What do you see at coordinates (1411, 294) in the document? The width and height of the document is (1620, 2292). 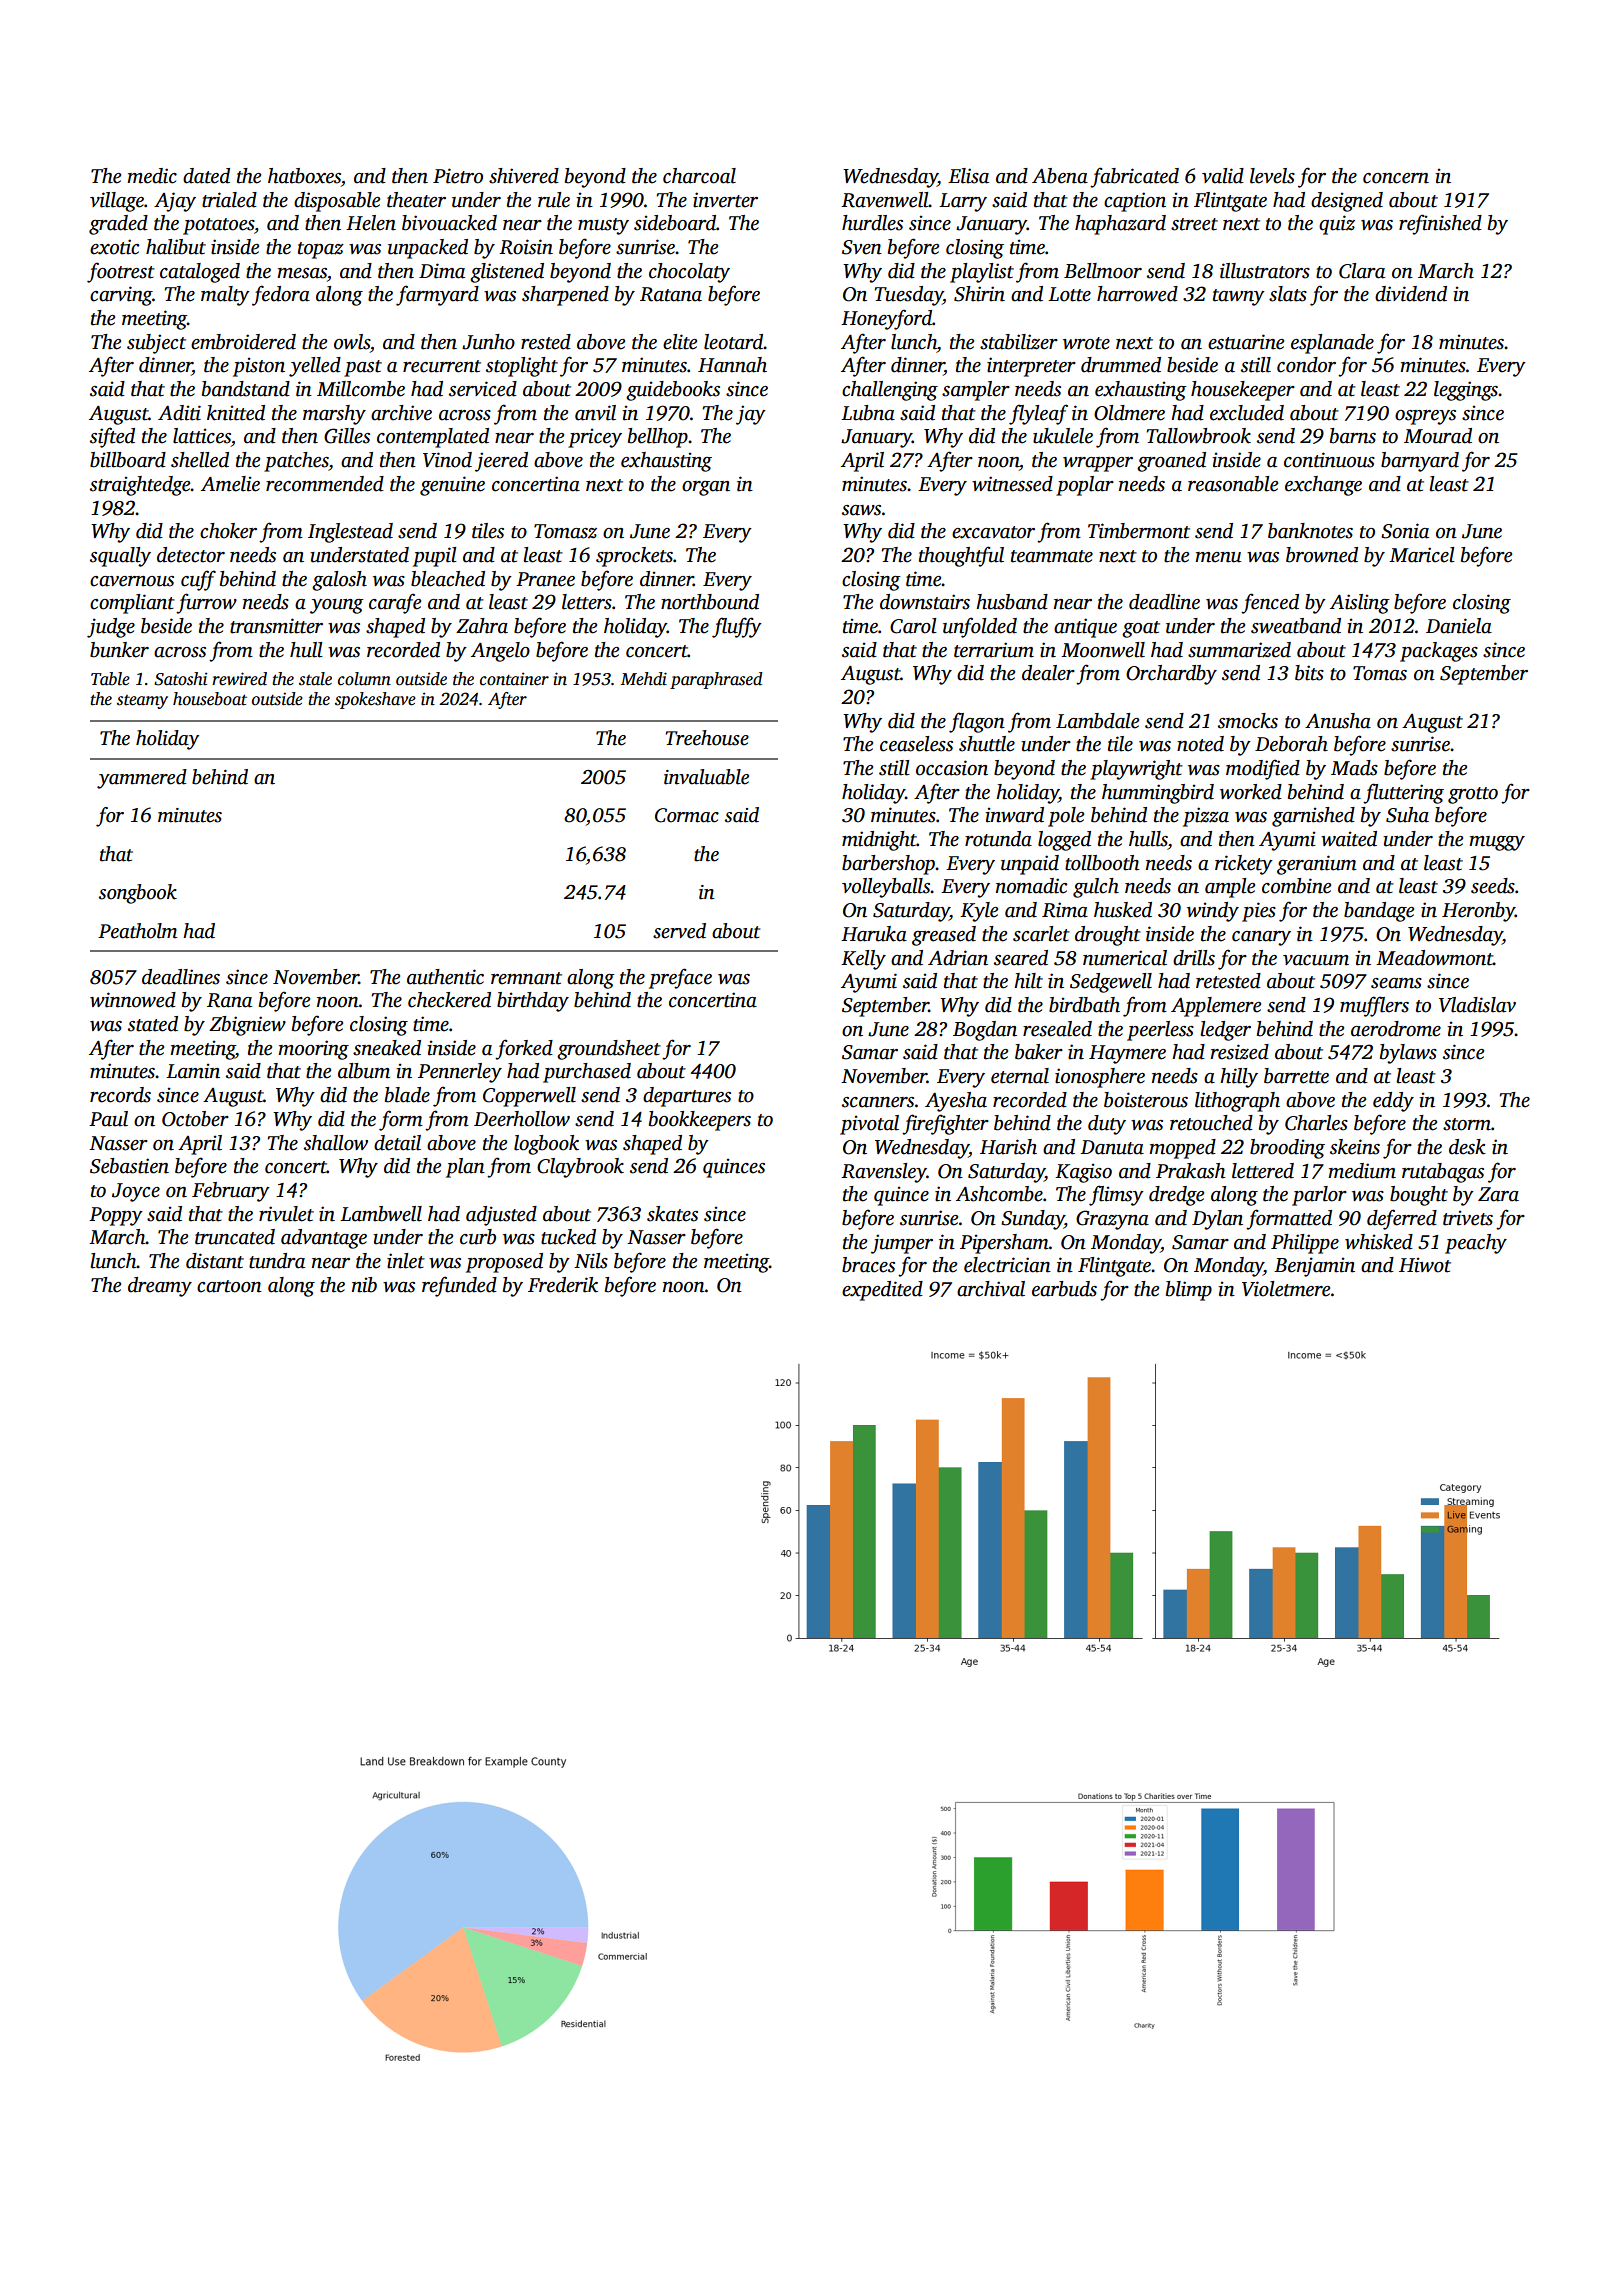 I see `dividend` at bounding box center [1411, 294].
